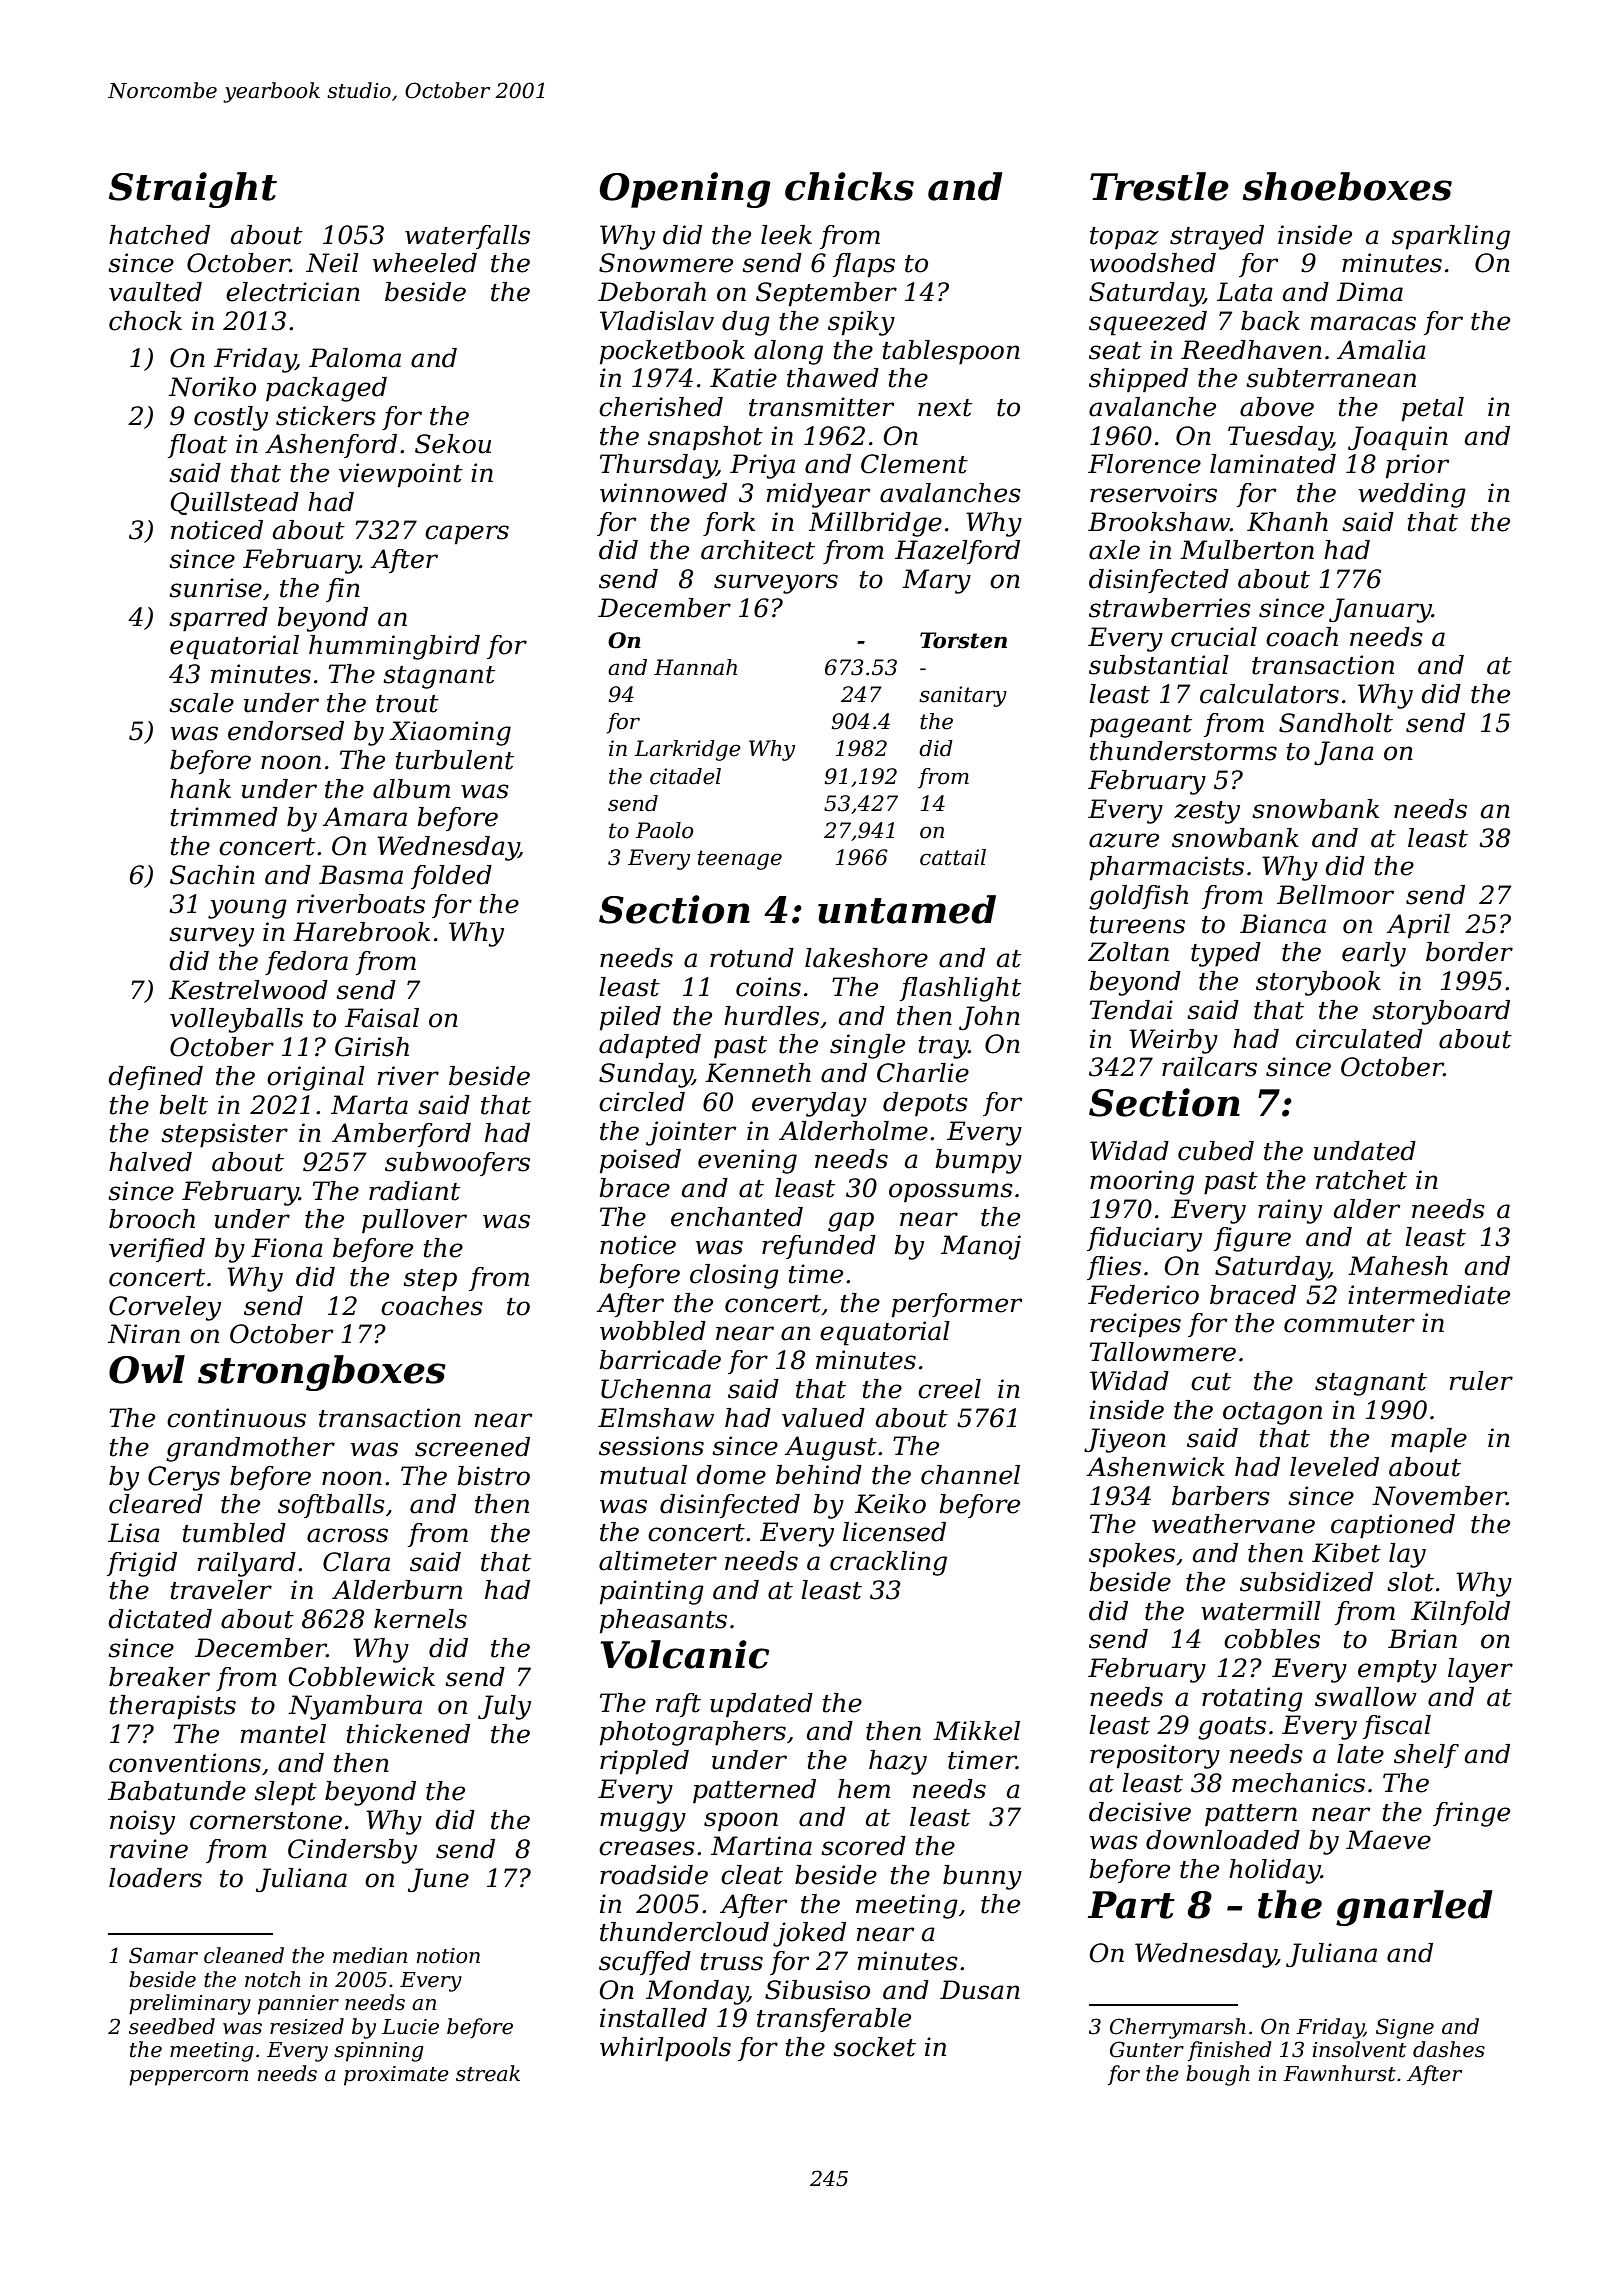 This screenshot has height=2292, width=1620. I want to click on teenage, so click(740, 860).
